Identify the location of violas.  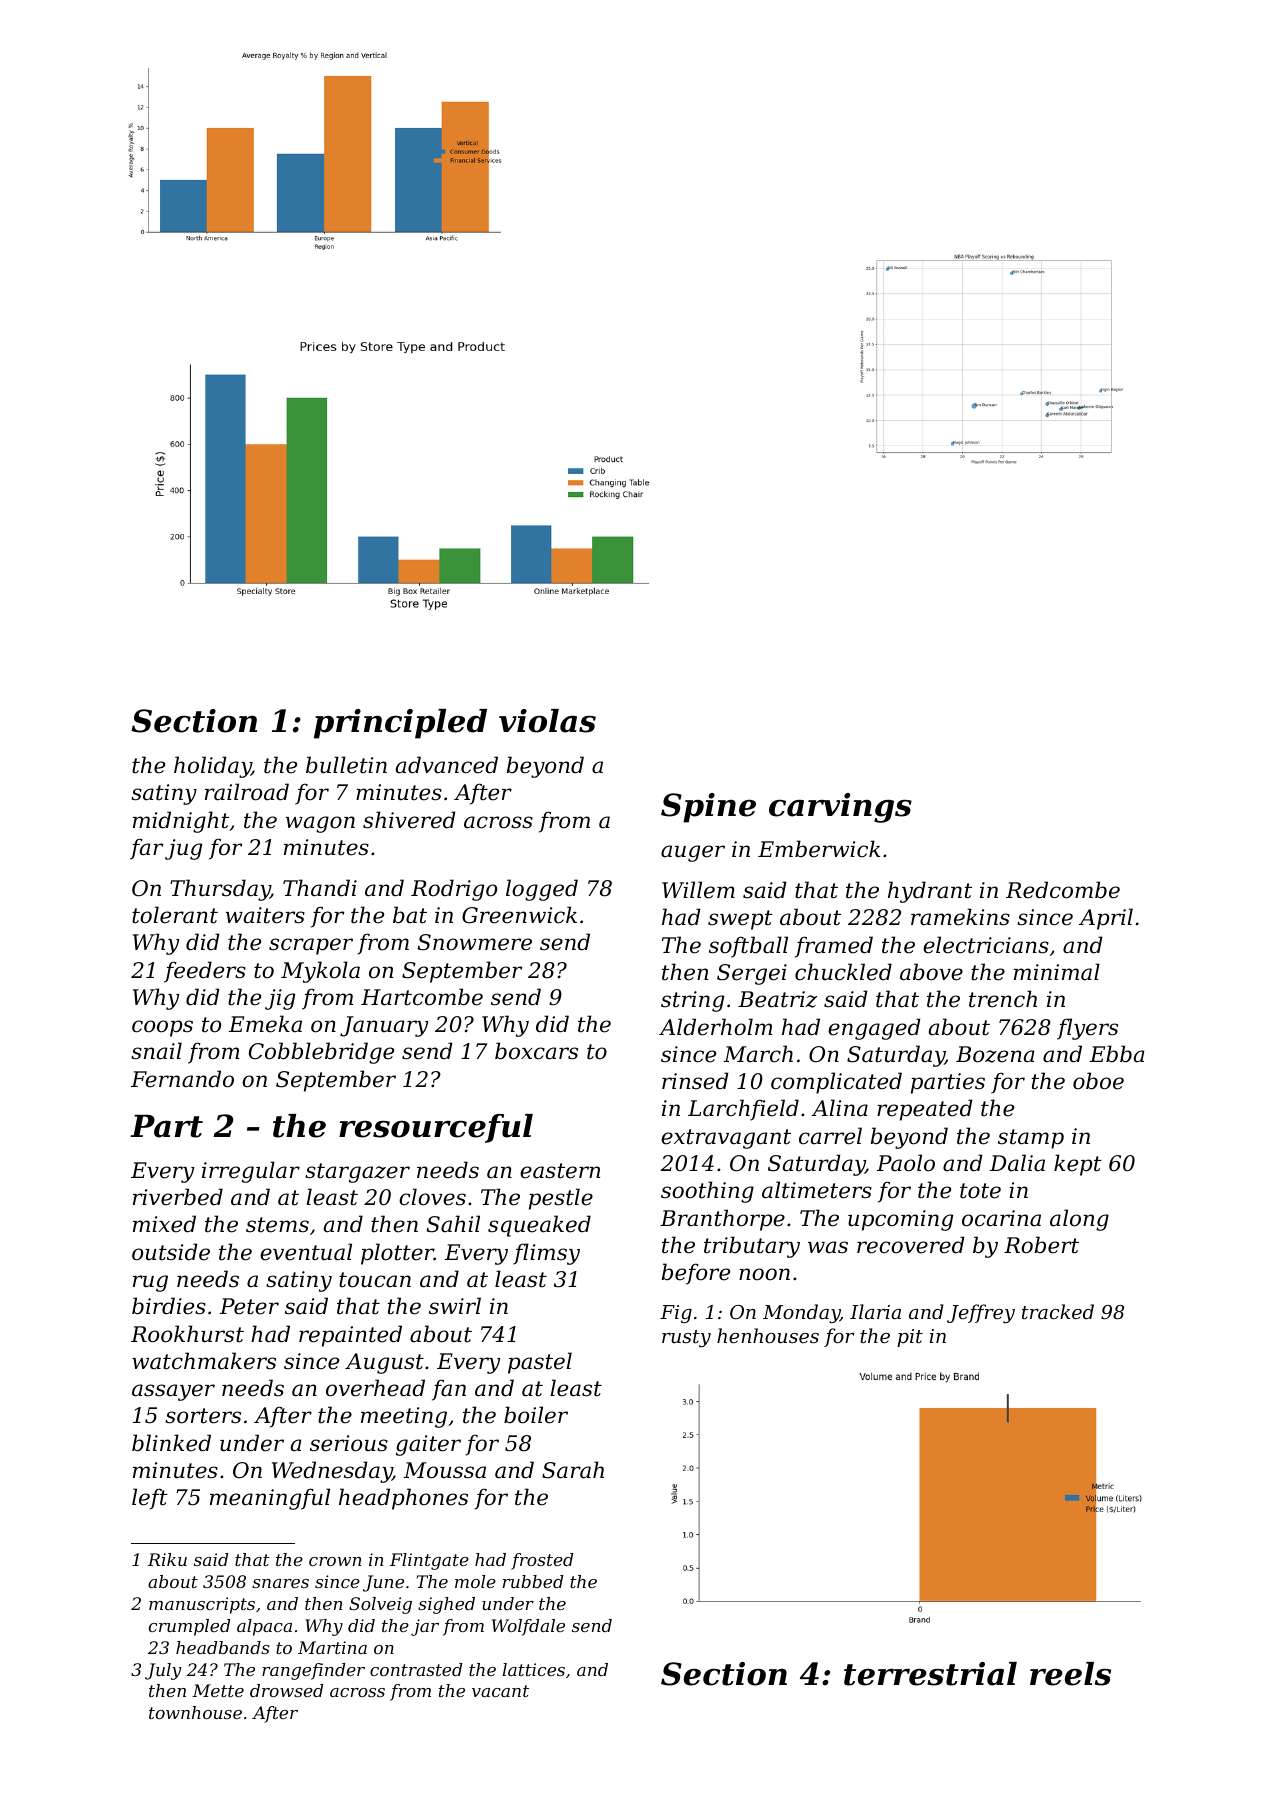
(547, 721).
